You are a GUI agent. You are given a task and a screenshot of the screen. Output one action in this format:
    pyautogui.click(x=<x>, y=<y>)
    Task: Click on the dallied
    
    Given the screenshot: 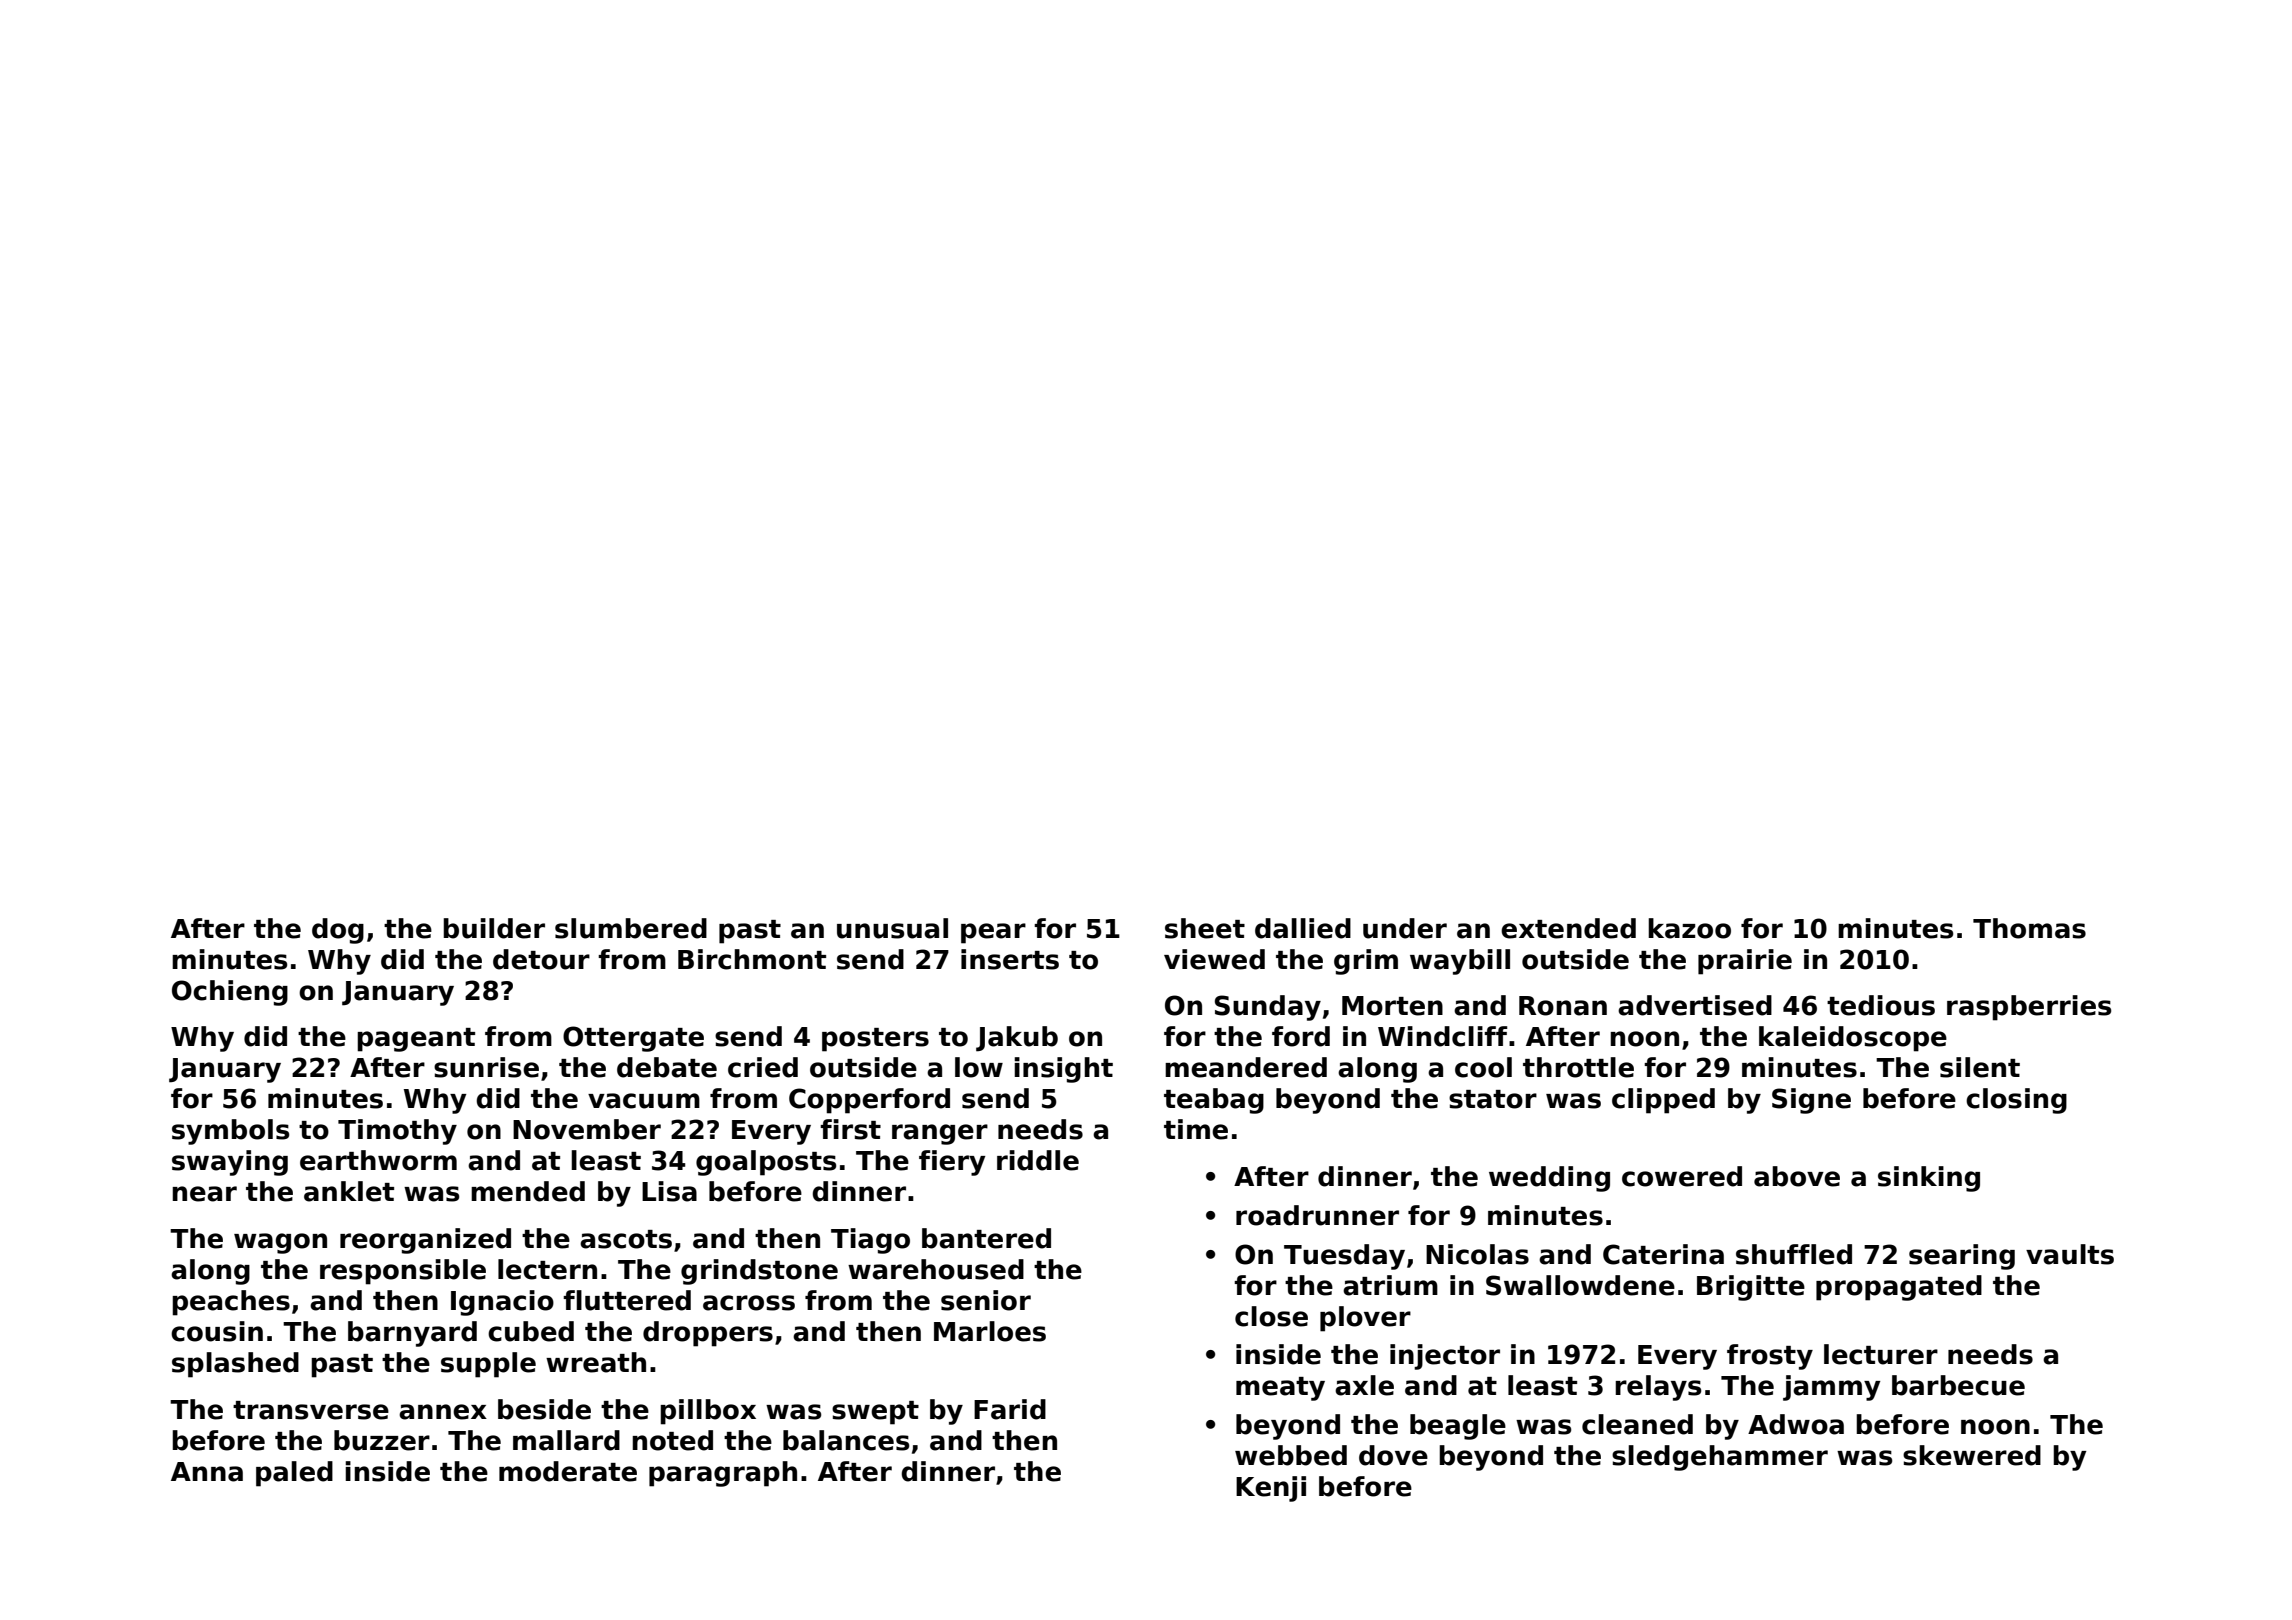 What is the action you would take?
    pyautogui.click(x=1303, y=928)
